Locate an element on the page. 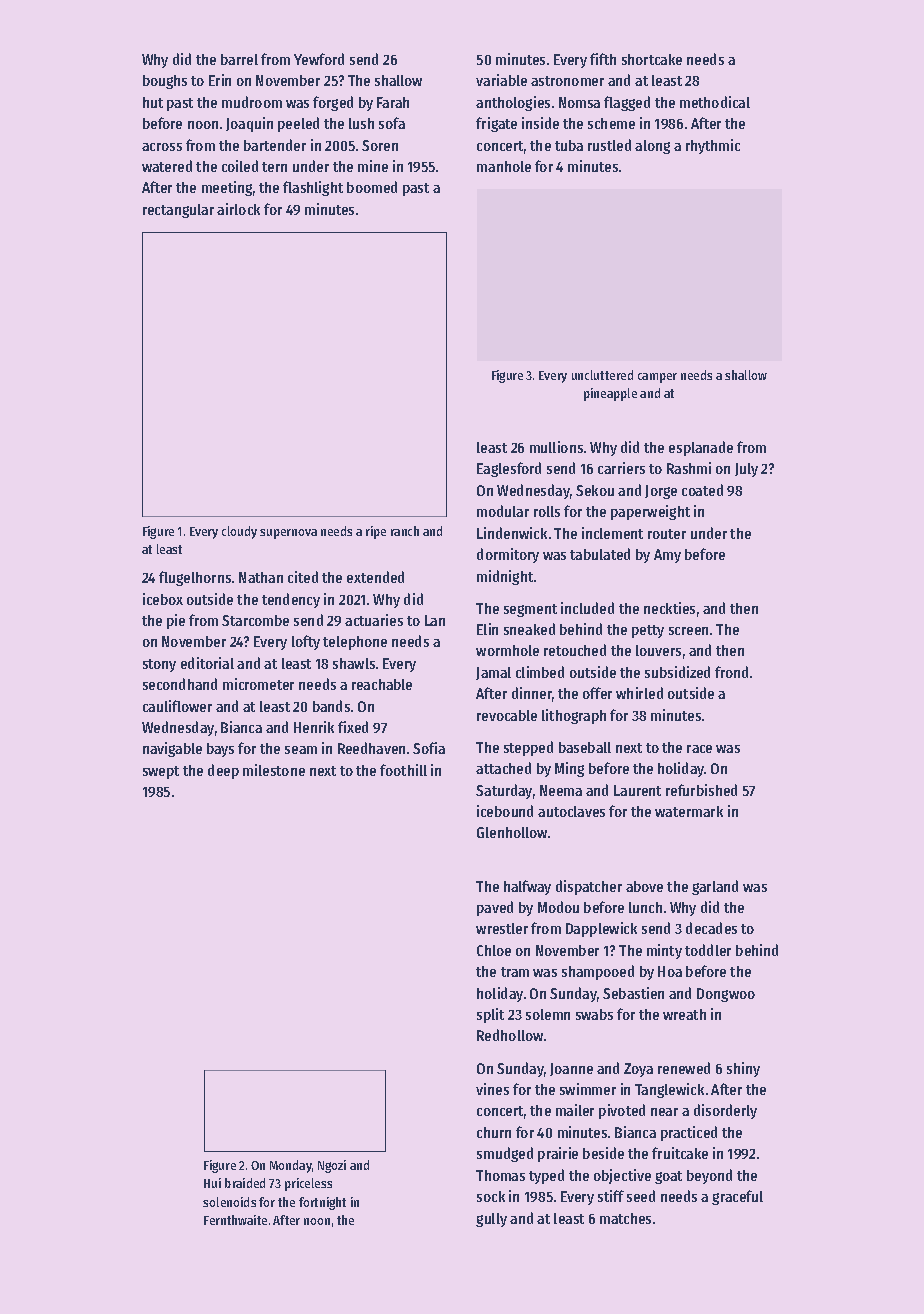  gully is located at coordinates (491, 1220).
